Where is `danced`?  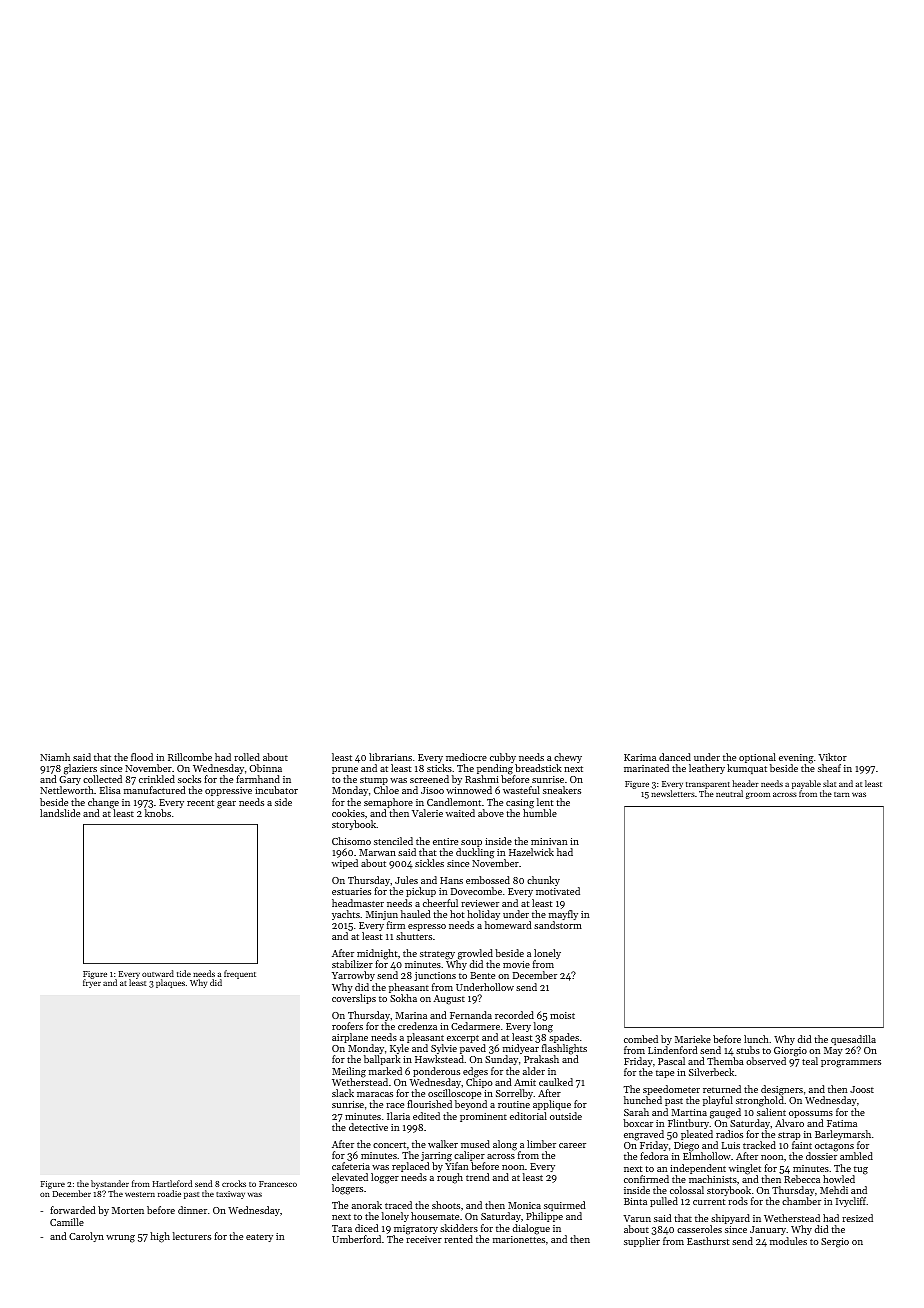 danced is located at coordinates (675, 757).
